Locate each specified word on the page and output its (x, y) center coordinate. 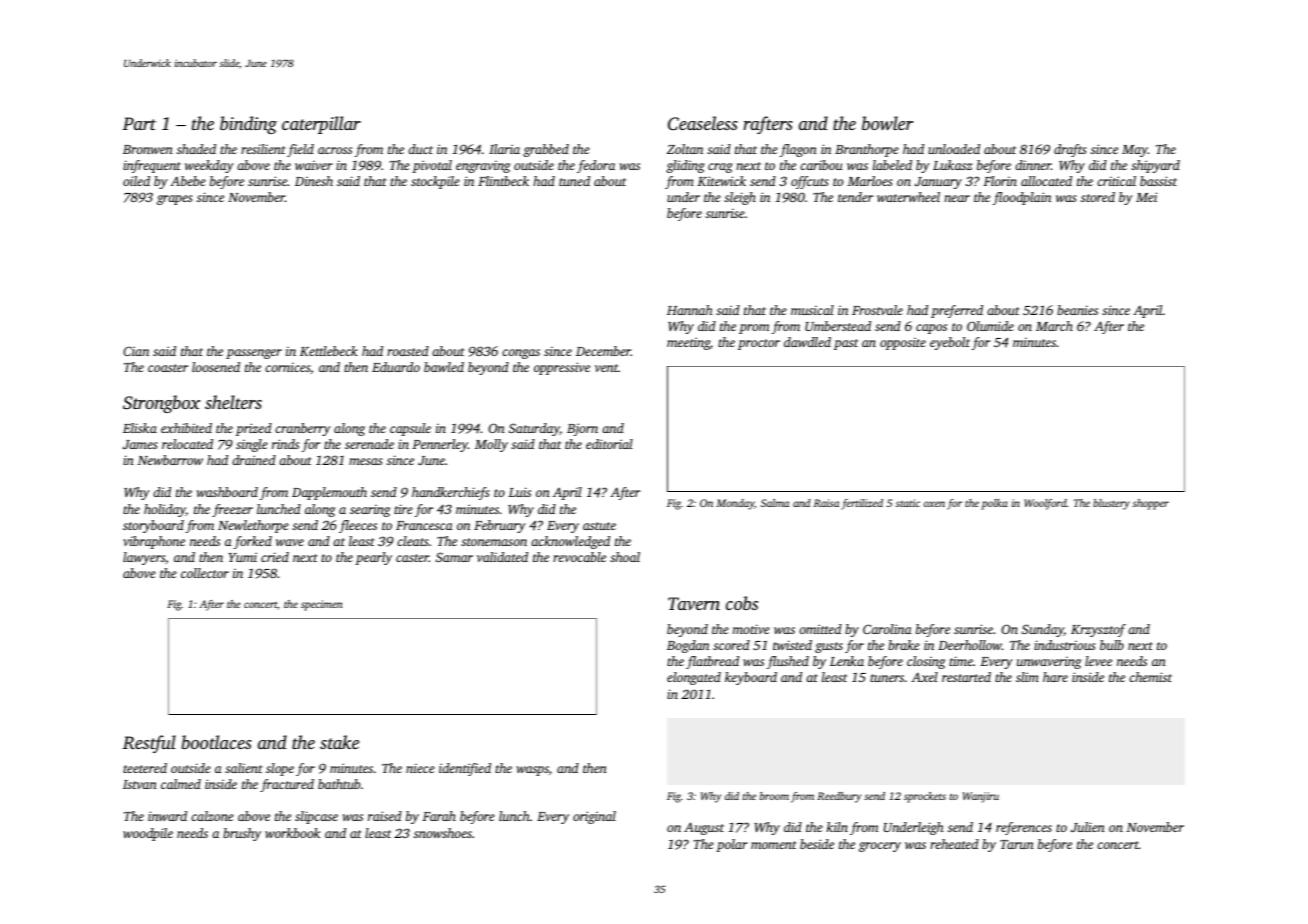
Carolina (887, 629)
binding (248, 125)
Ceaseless (703, 123)
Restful (149, 744)
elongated (694, 678)
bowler (887, 123)
